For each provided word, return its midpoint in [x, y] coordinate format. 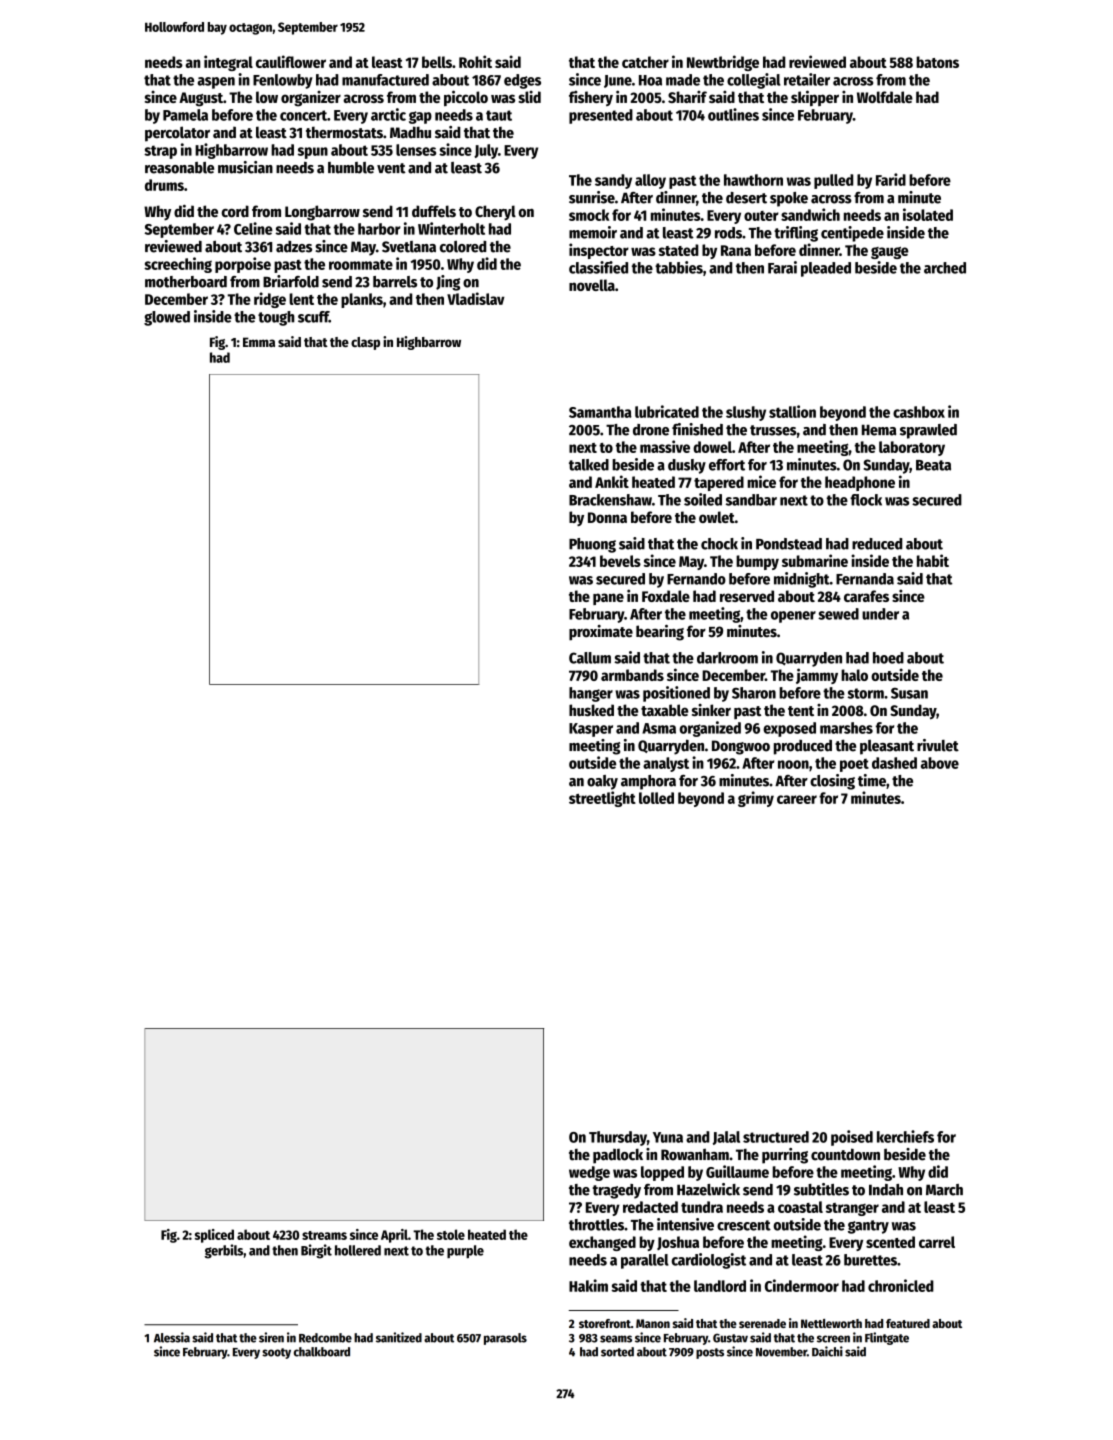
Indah [886, 1190]
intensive [685, 1224]
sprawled [928, 431]
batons [937, 62]
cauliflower [291, 61]
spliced [214, 1236]
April [394, 1236]
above [940, 763]
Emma [259, 342]
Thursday [618, 1138]
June [618, 81]
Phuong [592, 545]
